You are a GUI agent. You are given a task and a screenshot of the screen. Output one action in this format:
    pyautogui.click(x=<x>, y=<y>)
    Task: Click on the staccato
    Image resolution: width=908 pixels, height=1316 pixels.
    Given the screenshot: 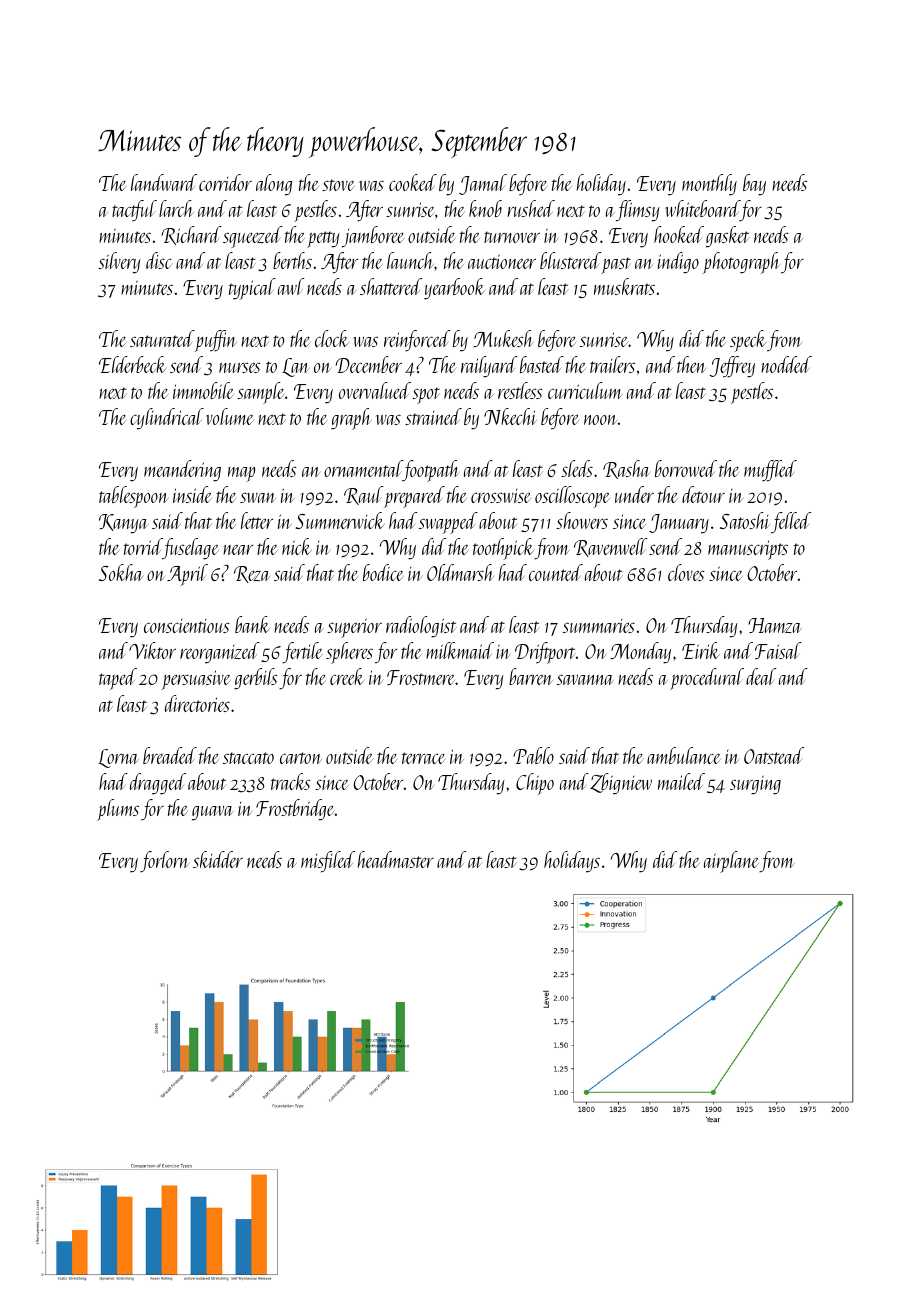 What is the action you would take?
    pyautogui.click(x=248, y=758)
